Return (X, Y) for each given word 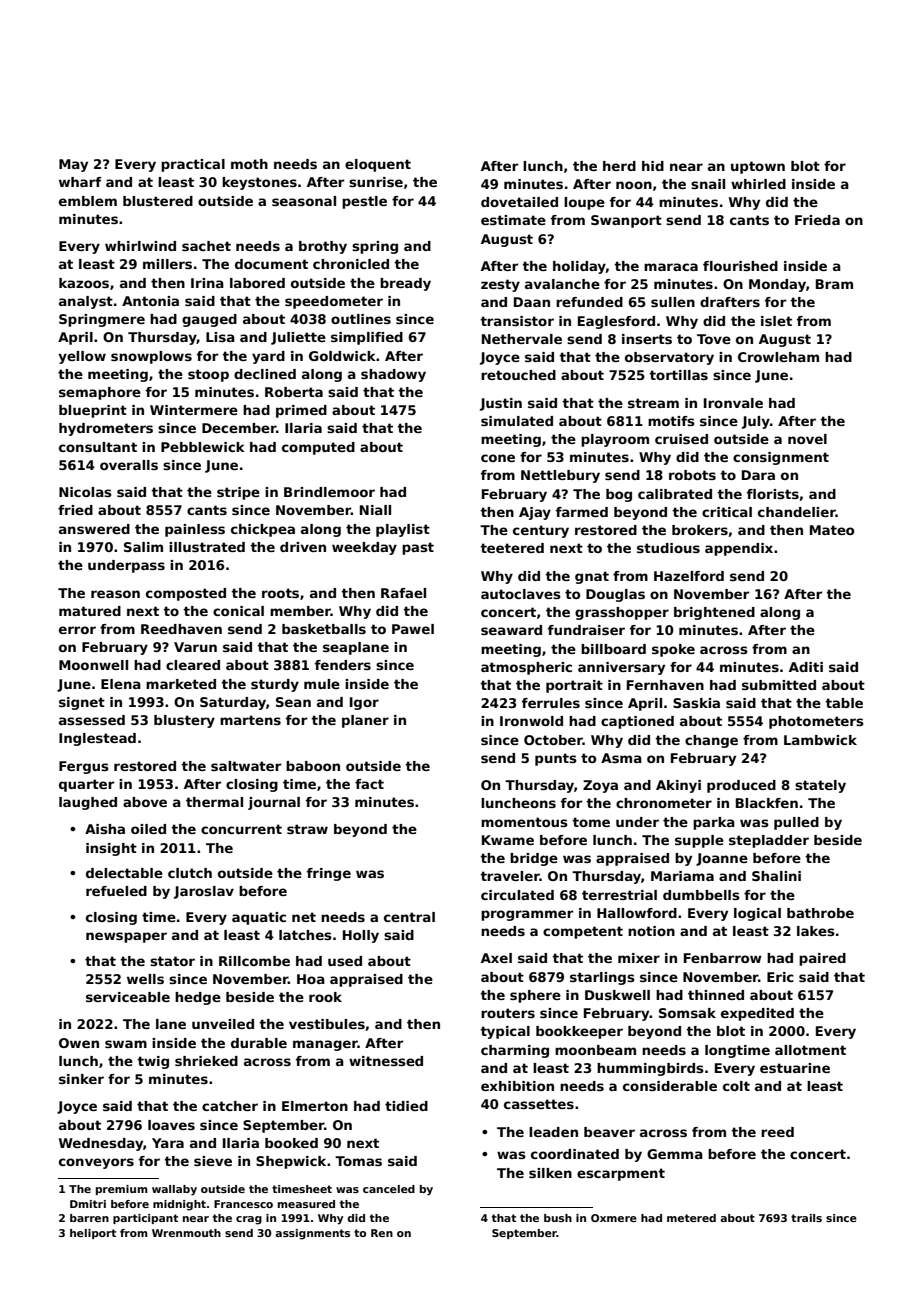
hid (653, 166)
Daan (532, 302)
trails (806, 1218)
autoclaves (521, 594)
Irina (207, 283)
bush (558, 1218)
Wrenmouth (186, 1233)
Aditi (806, 667)
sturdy (275, 685)
